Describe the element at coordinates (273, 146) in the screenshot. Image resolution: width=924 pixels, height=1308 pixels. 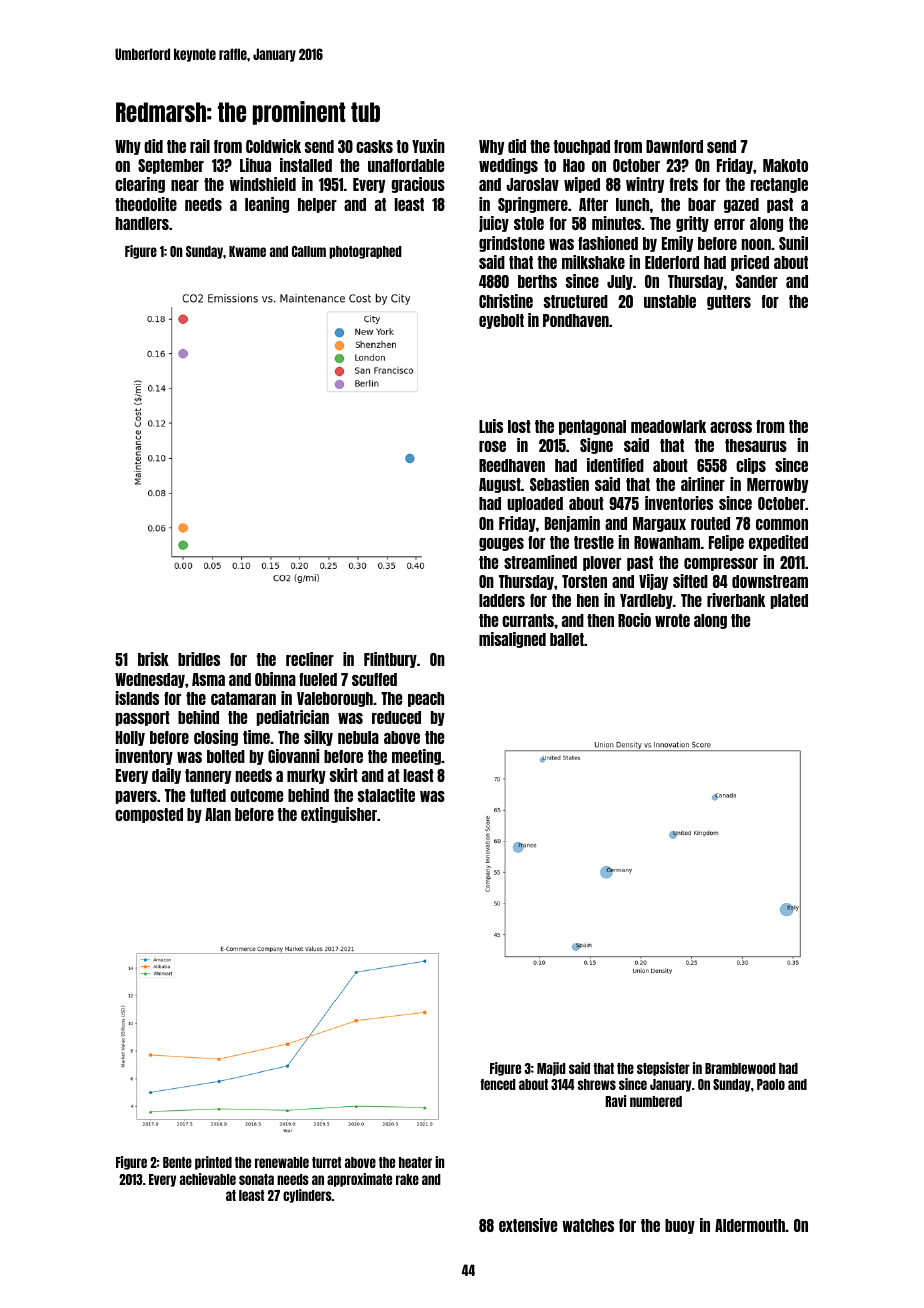
I see `Coldwick` at that location.
